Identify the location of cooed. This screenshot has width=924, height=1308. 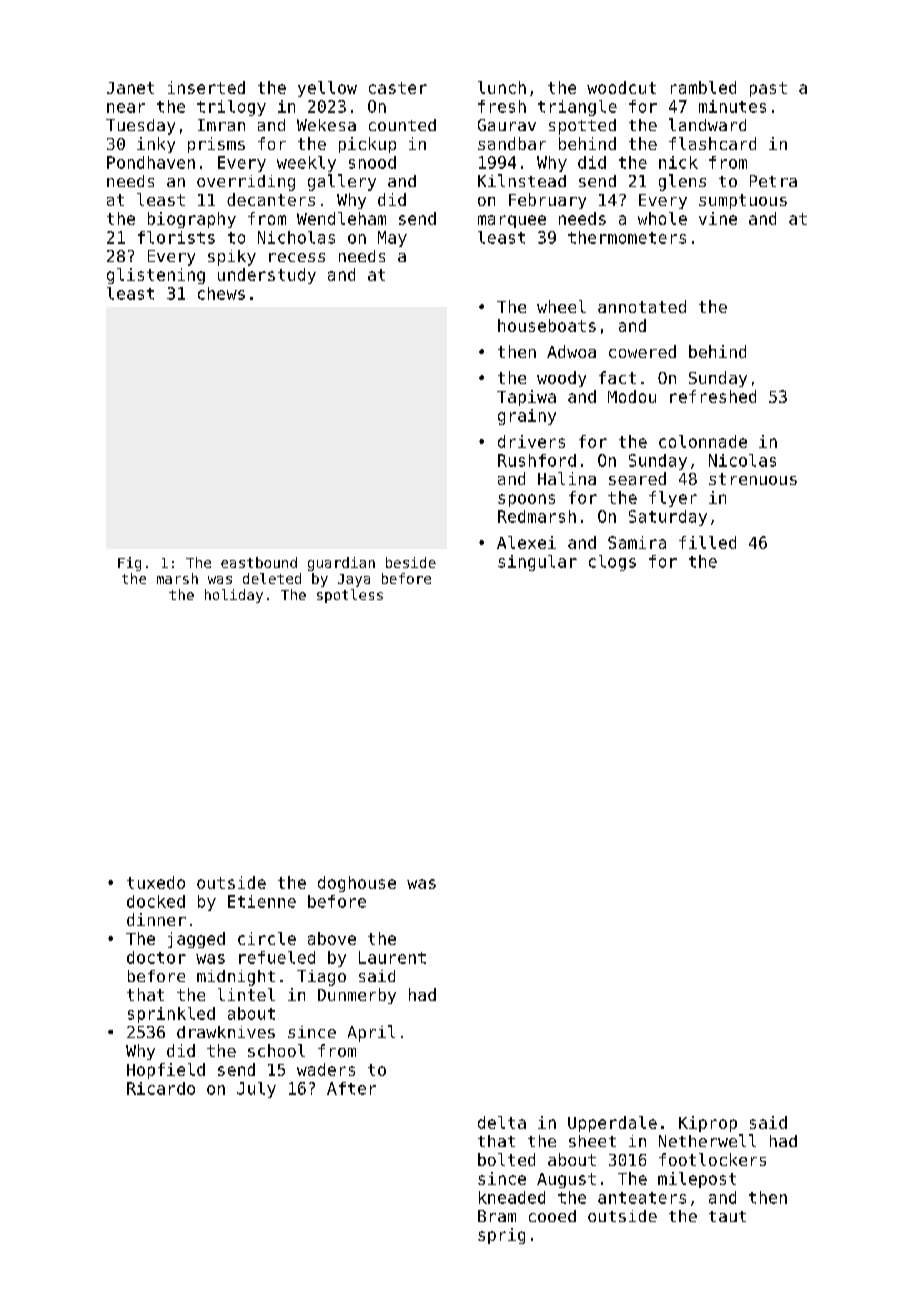
(552, 1216).
